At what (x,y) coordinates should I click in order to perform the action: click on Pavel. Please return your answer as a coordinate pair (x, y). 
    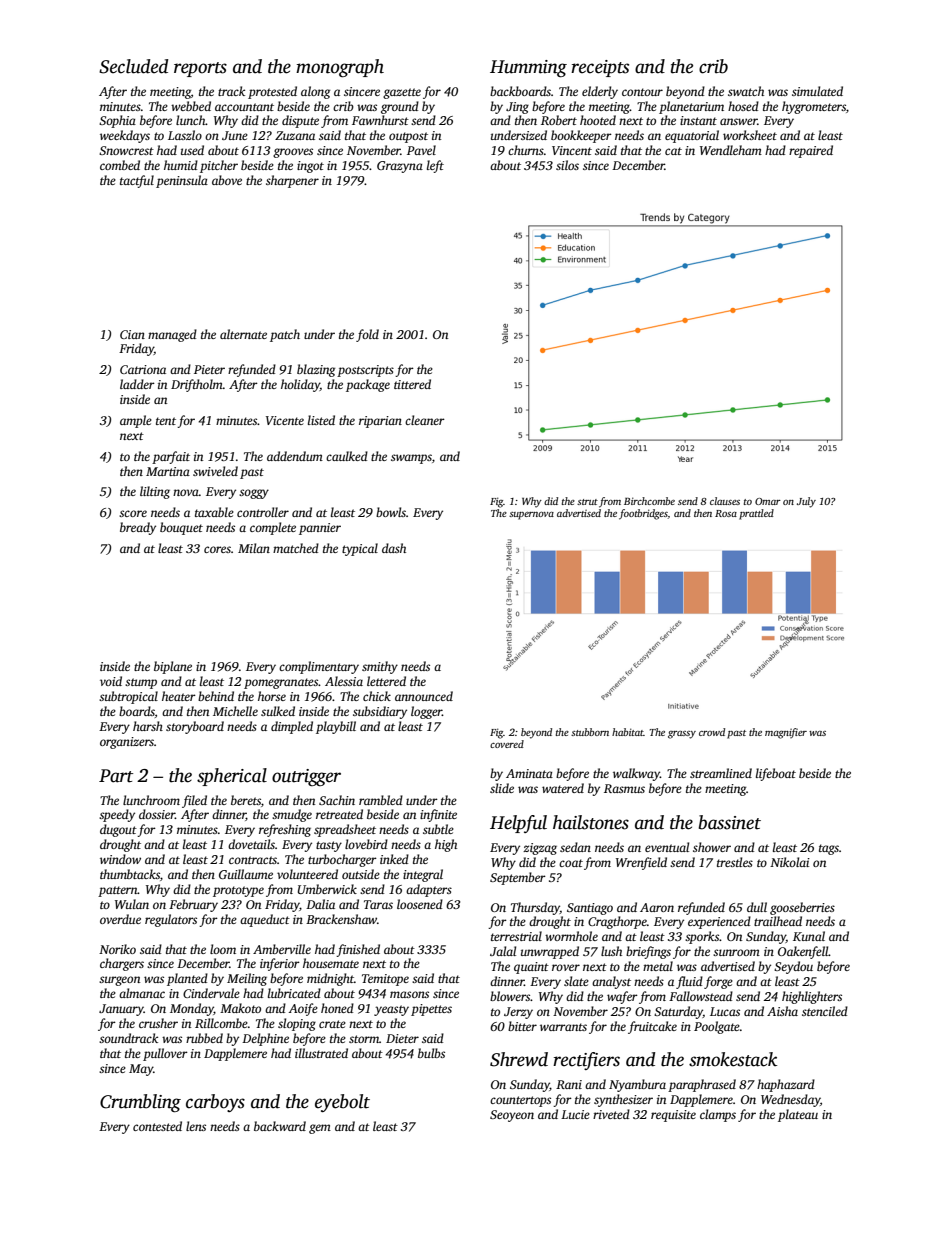
    Looking at the image, I should click on (421, 150).
